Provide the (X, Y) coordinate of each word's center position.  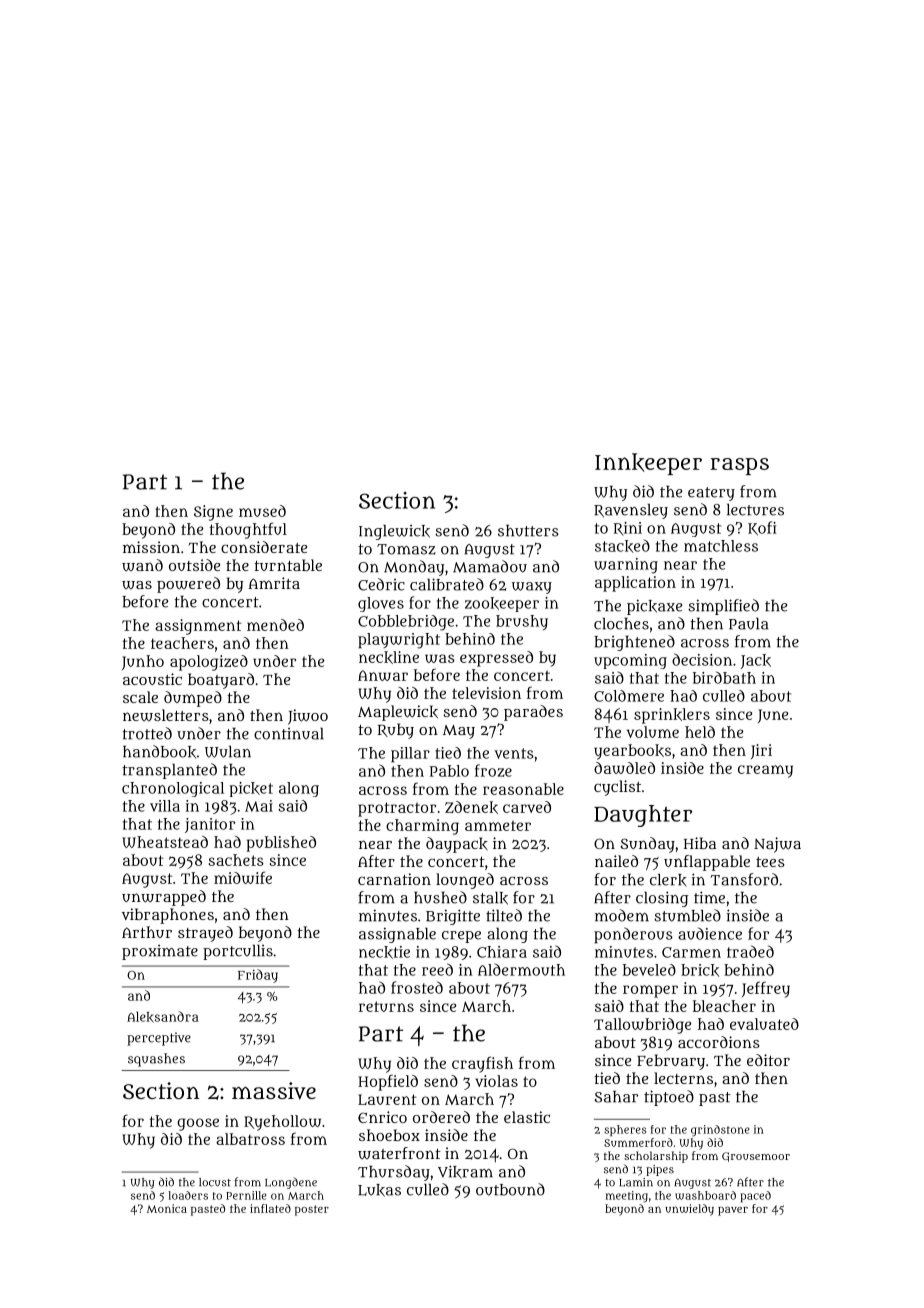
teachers (182, 643)
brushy (522, 622)
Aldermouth (521, 969)
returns (386, 1006)
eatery (711, 494)
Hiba (700, 843)
